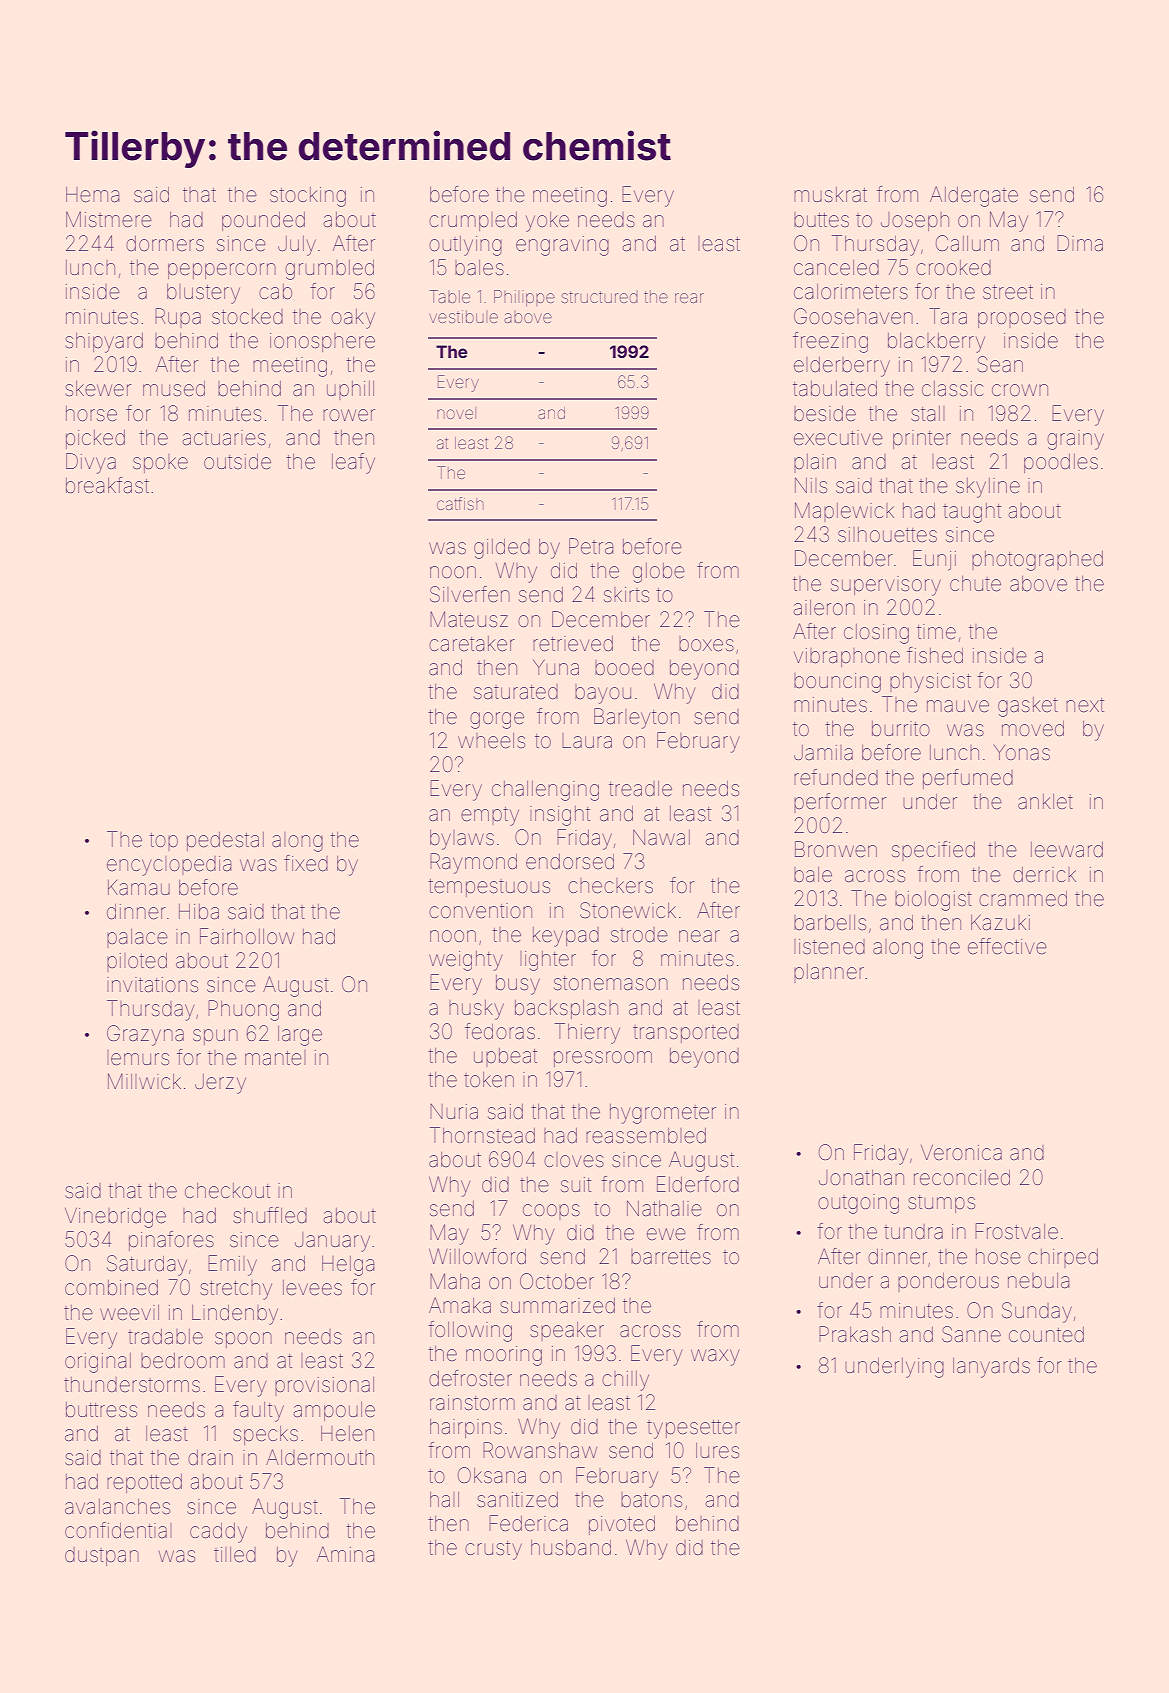 The height and width of the document is (1693, 1169). What do you see at coordinates (117, 1507) in the document?
I see `avalanches` at bounding box center [117, 1507].
